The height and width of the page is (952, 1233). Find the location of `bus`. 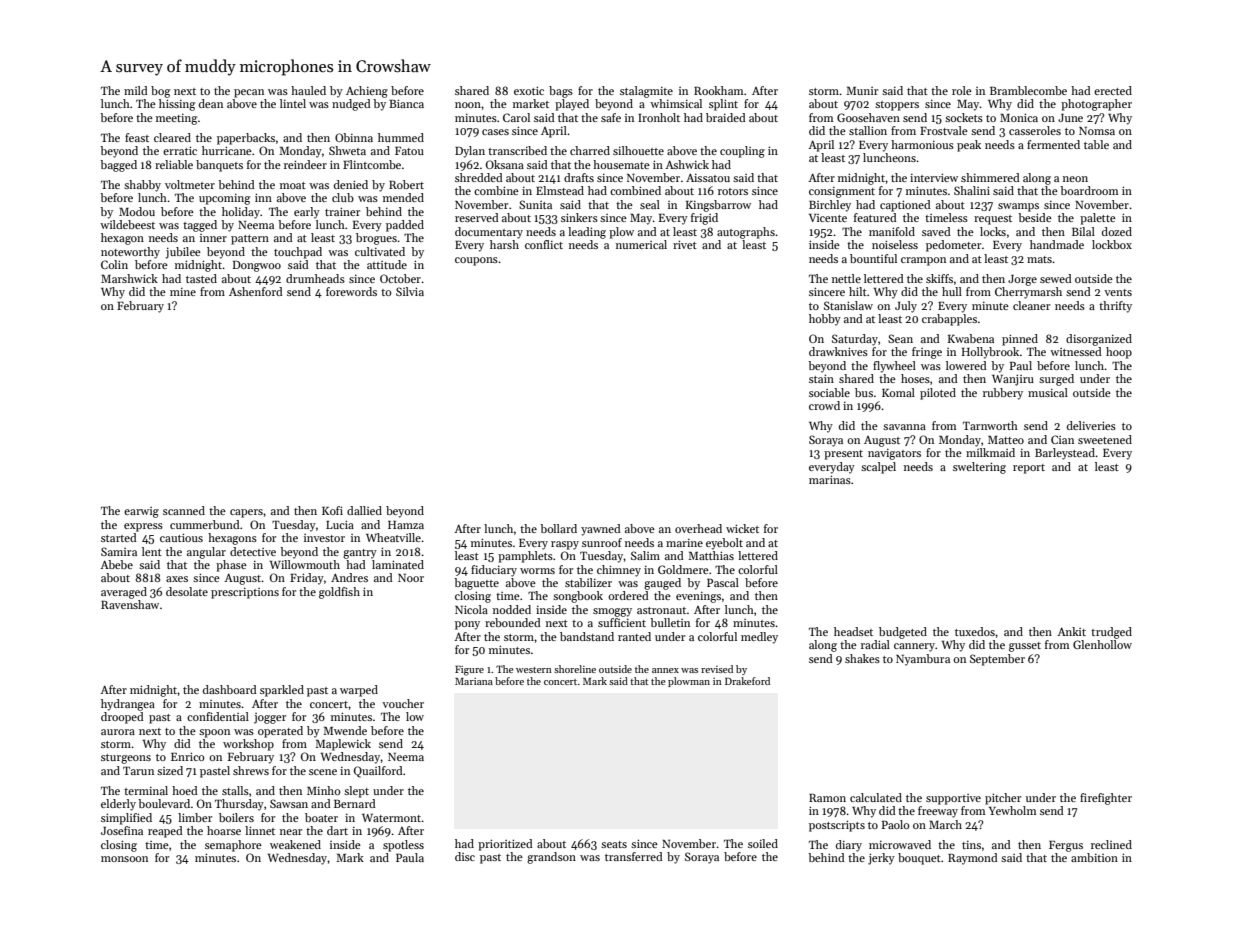

bus is located at coordinates (864, 392).
